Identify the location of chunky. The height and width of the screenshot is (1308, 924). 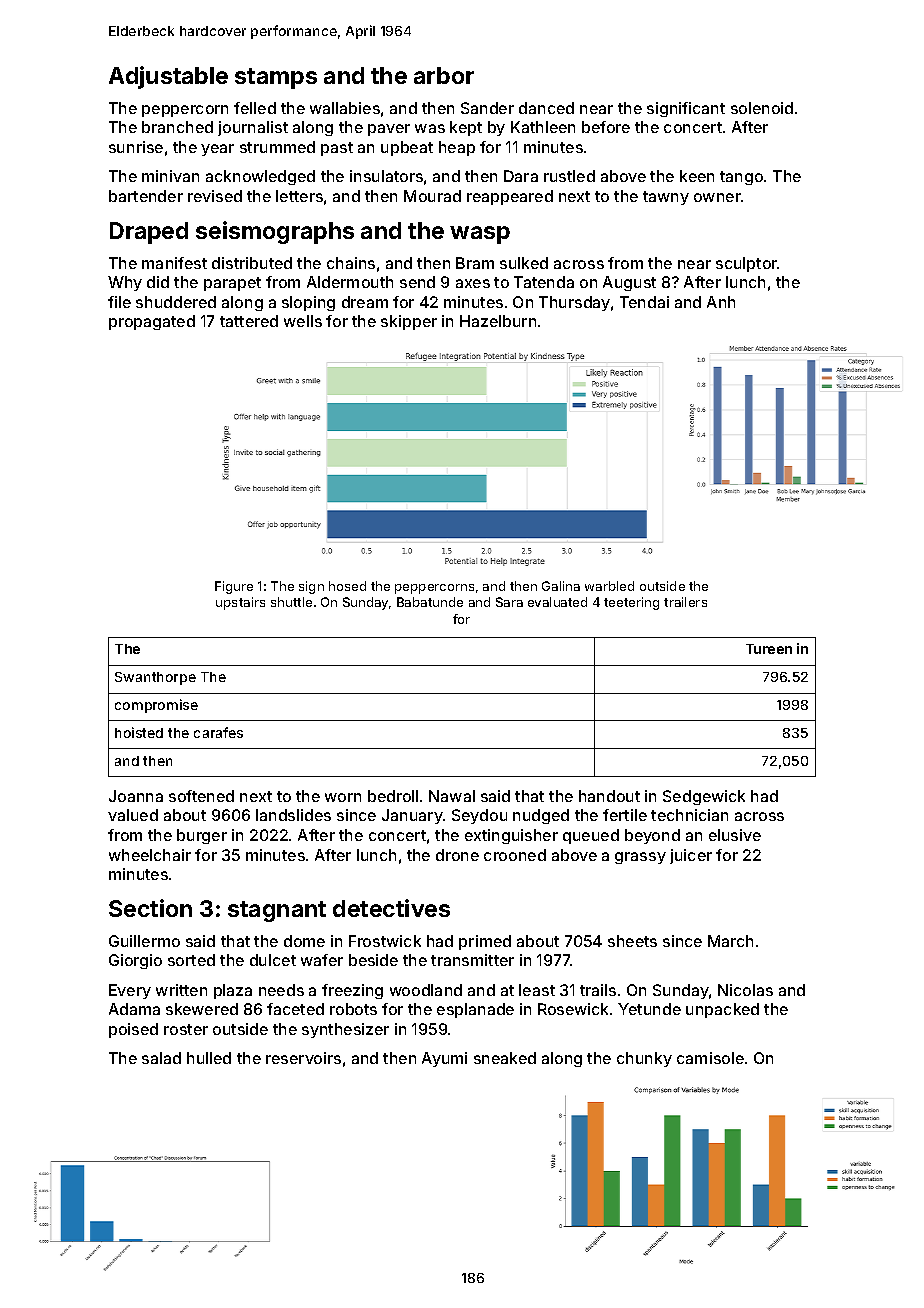
(644, 1059).
